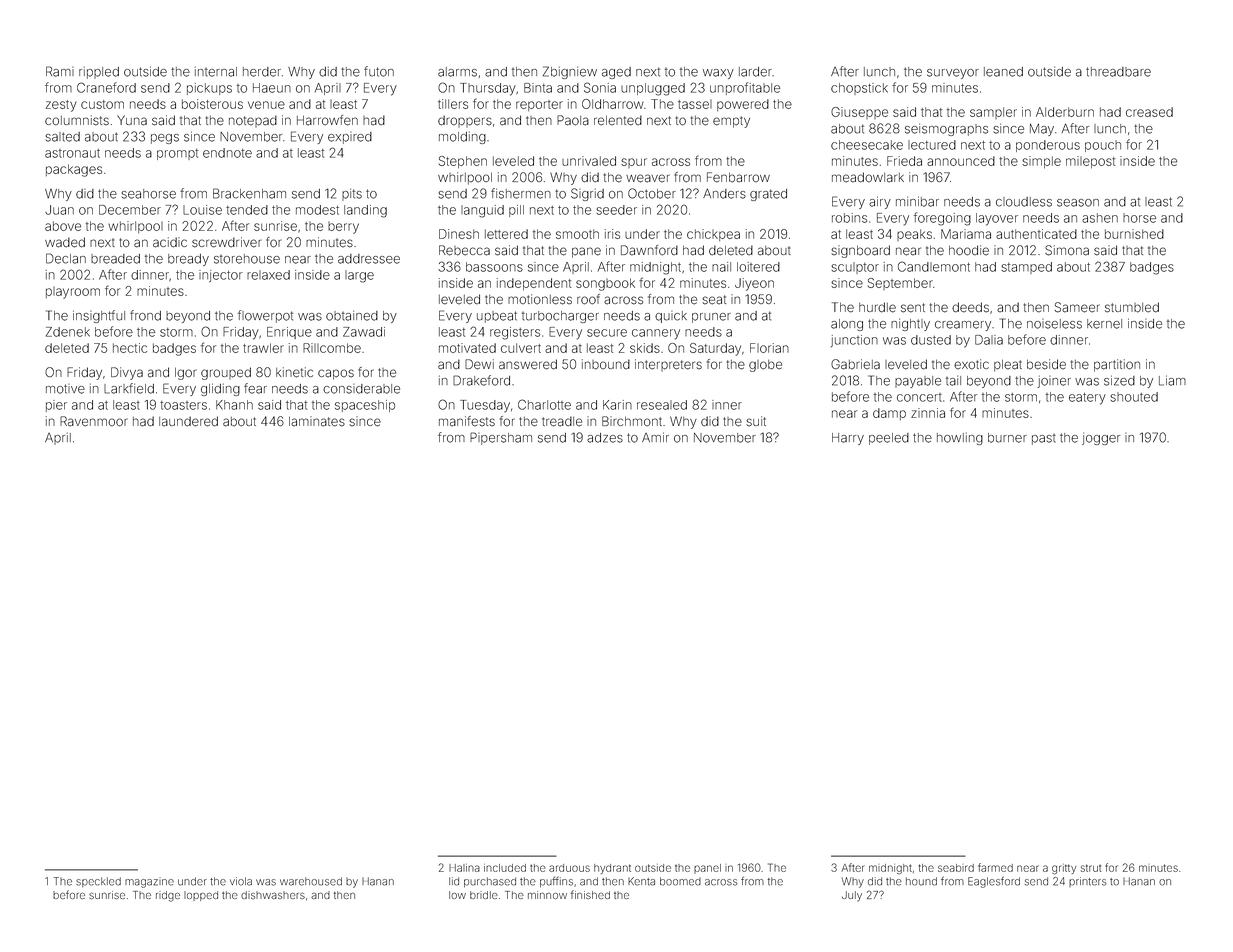  Describe the element at coordinates (848, 439) in the page. I see `Harry` at that location.
